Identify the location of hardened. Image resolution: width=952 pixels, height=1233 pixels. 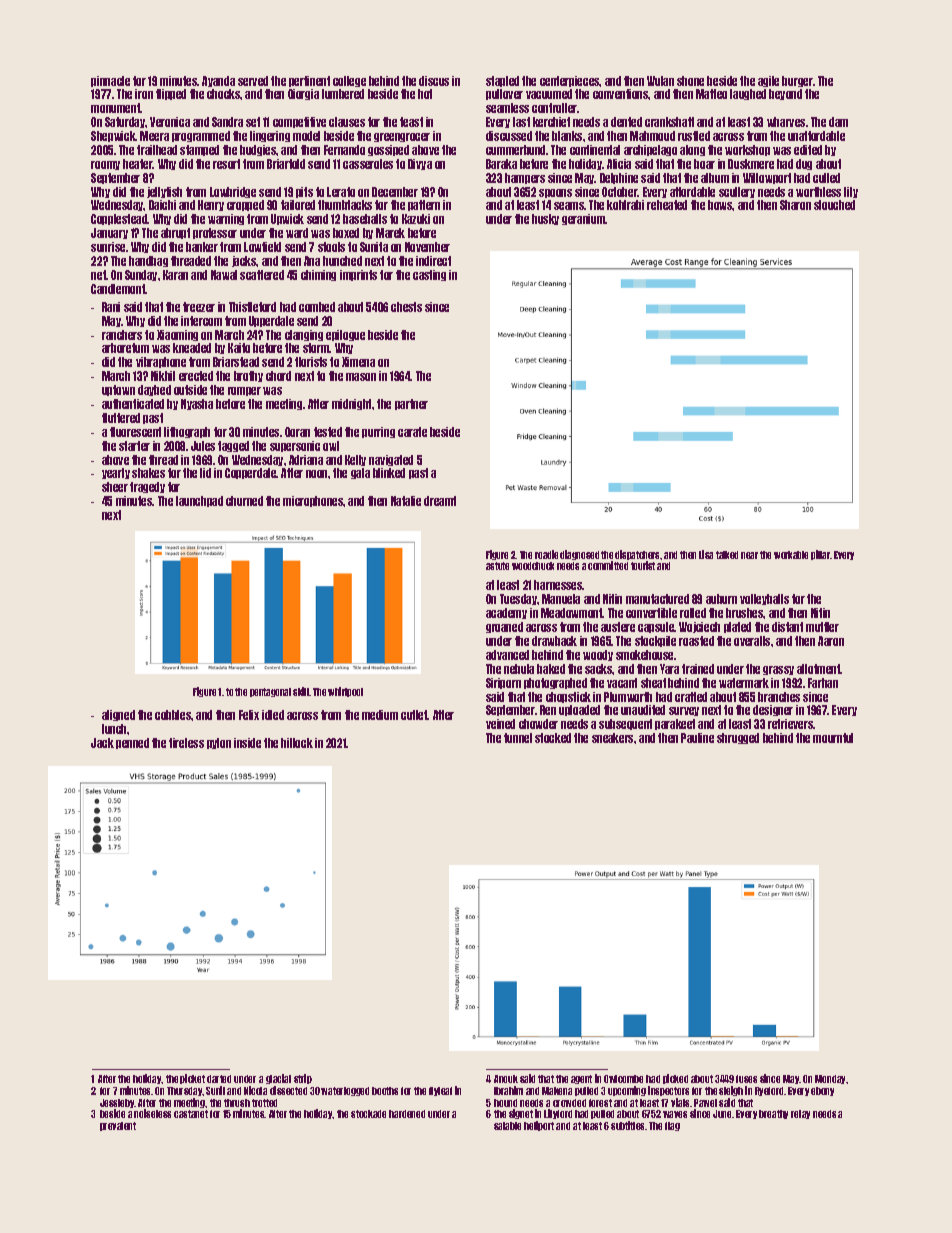
(407, 1114).
